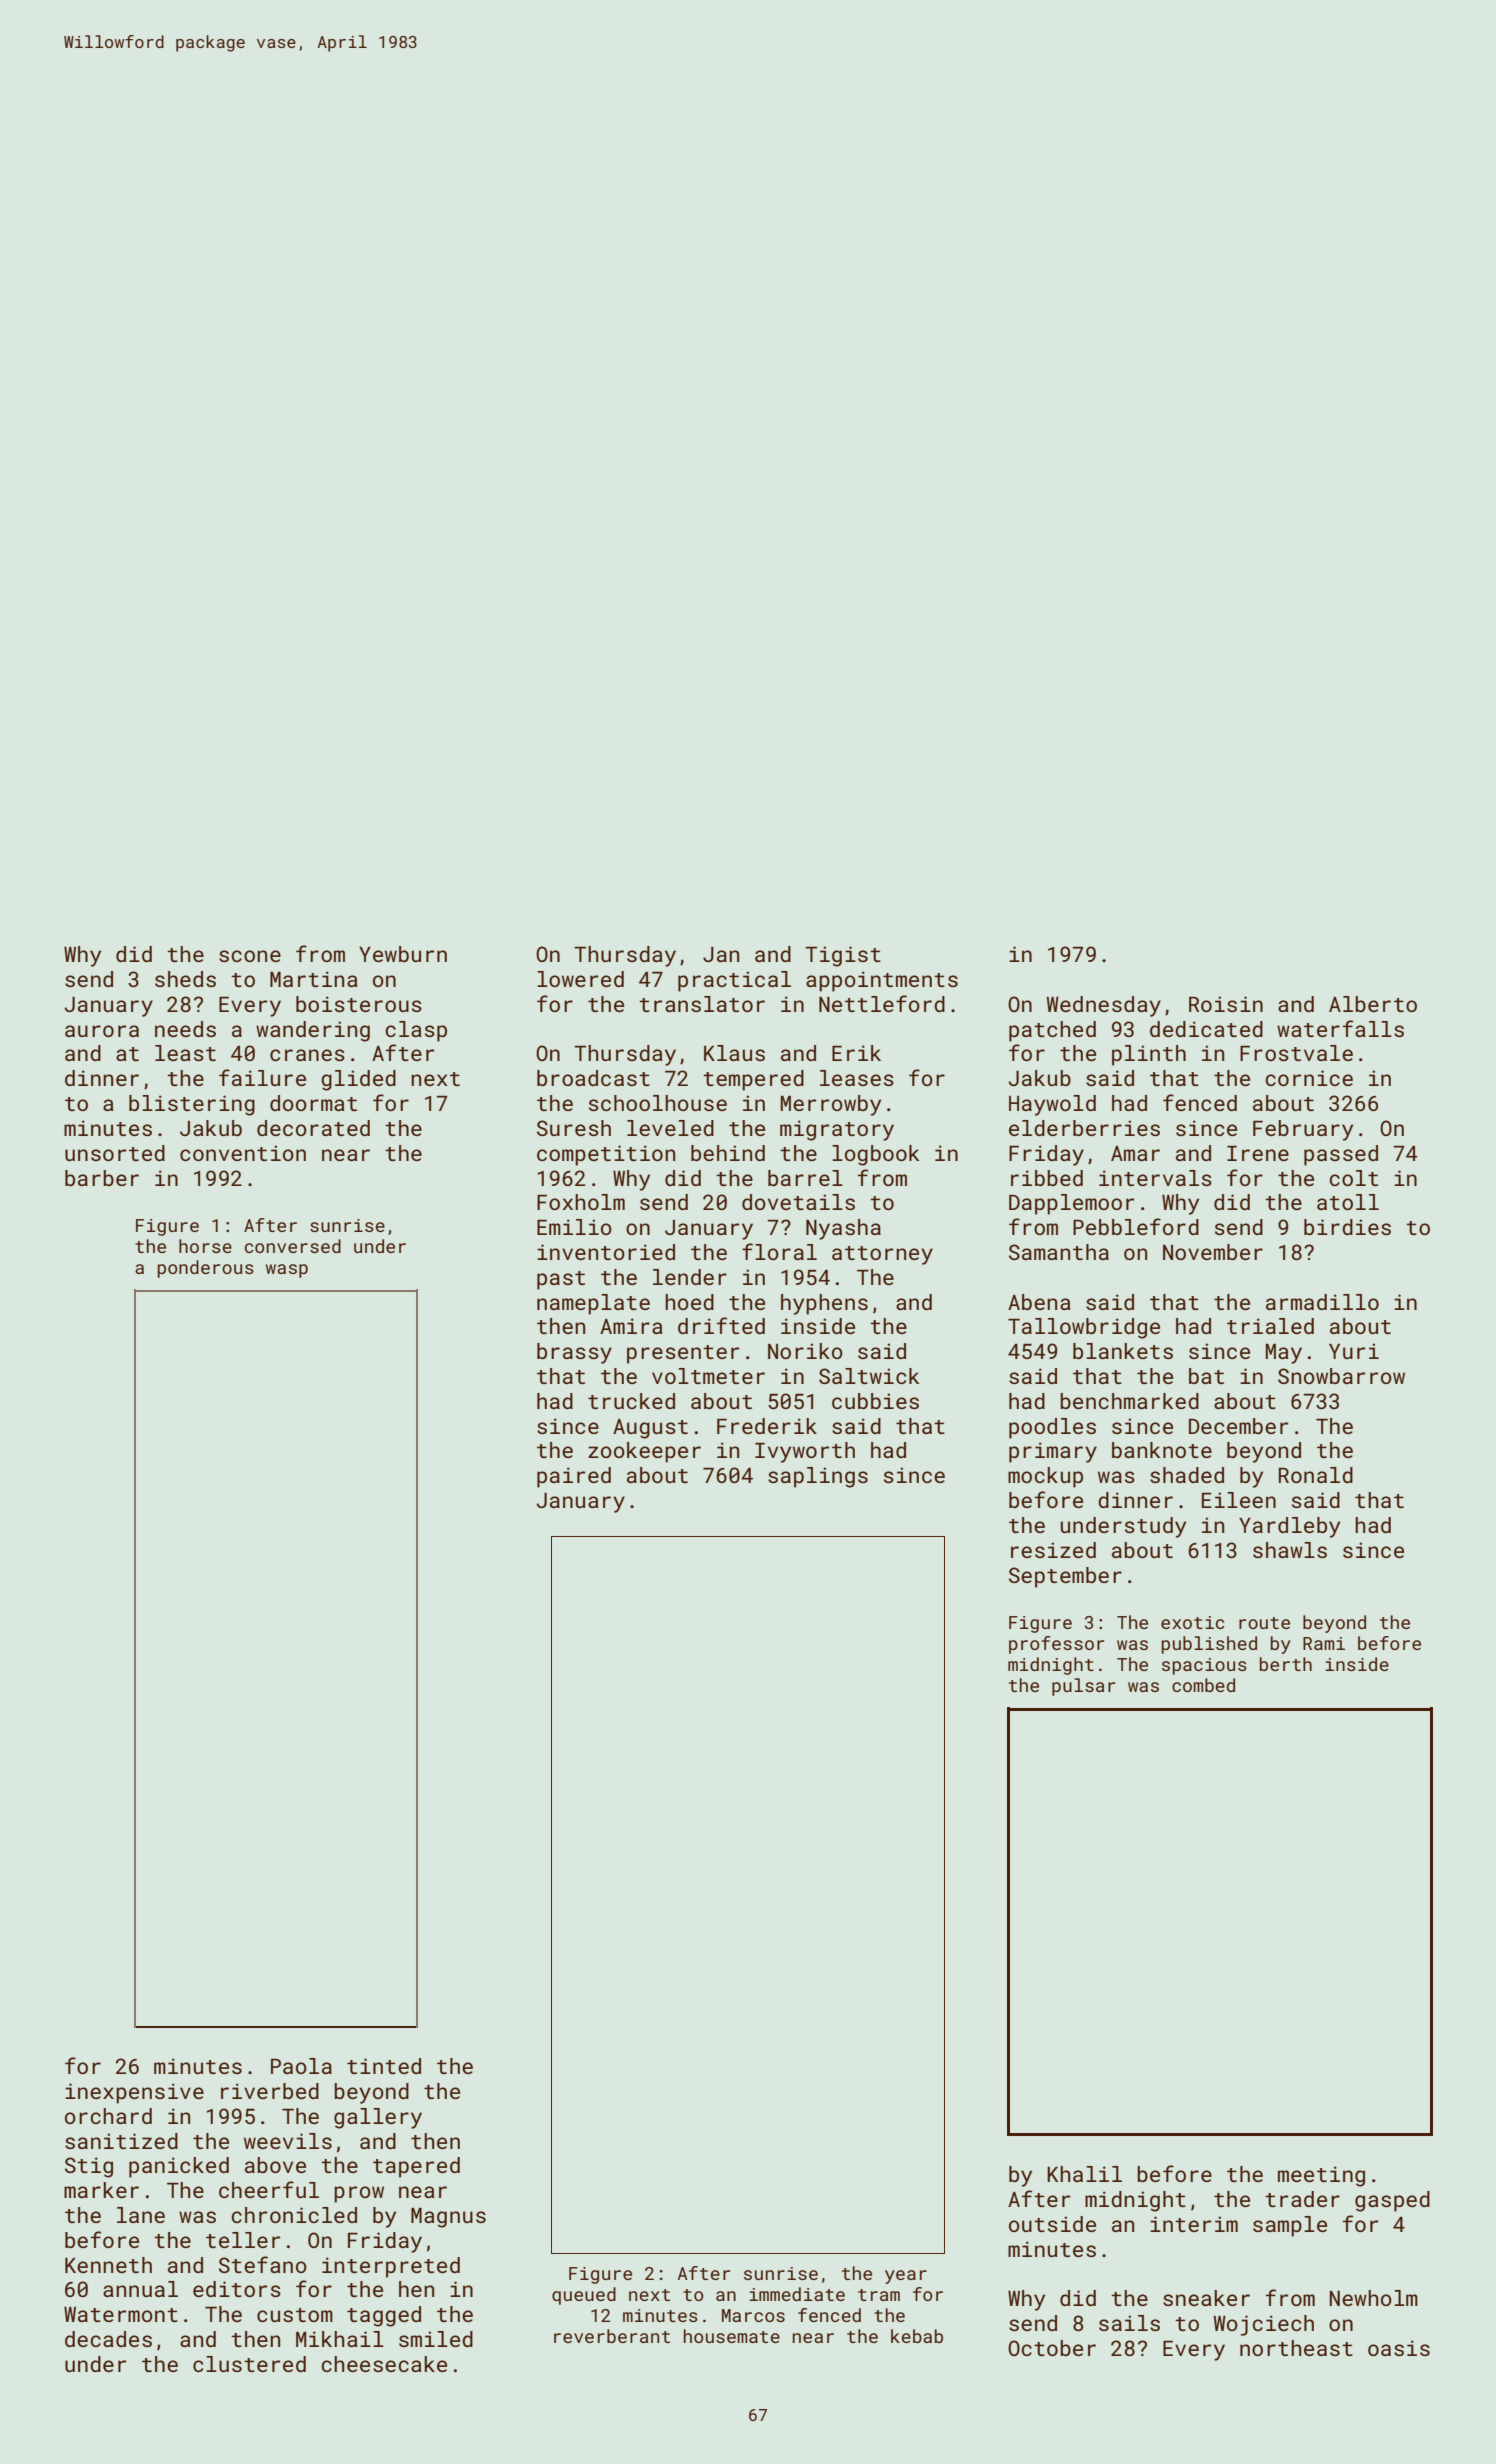  What do you see at coordinates (1083, 1687) in the page?
I see `pulsar` at bounding box center [1083, 1687].
